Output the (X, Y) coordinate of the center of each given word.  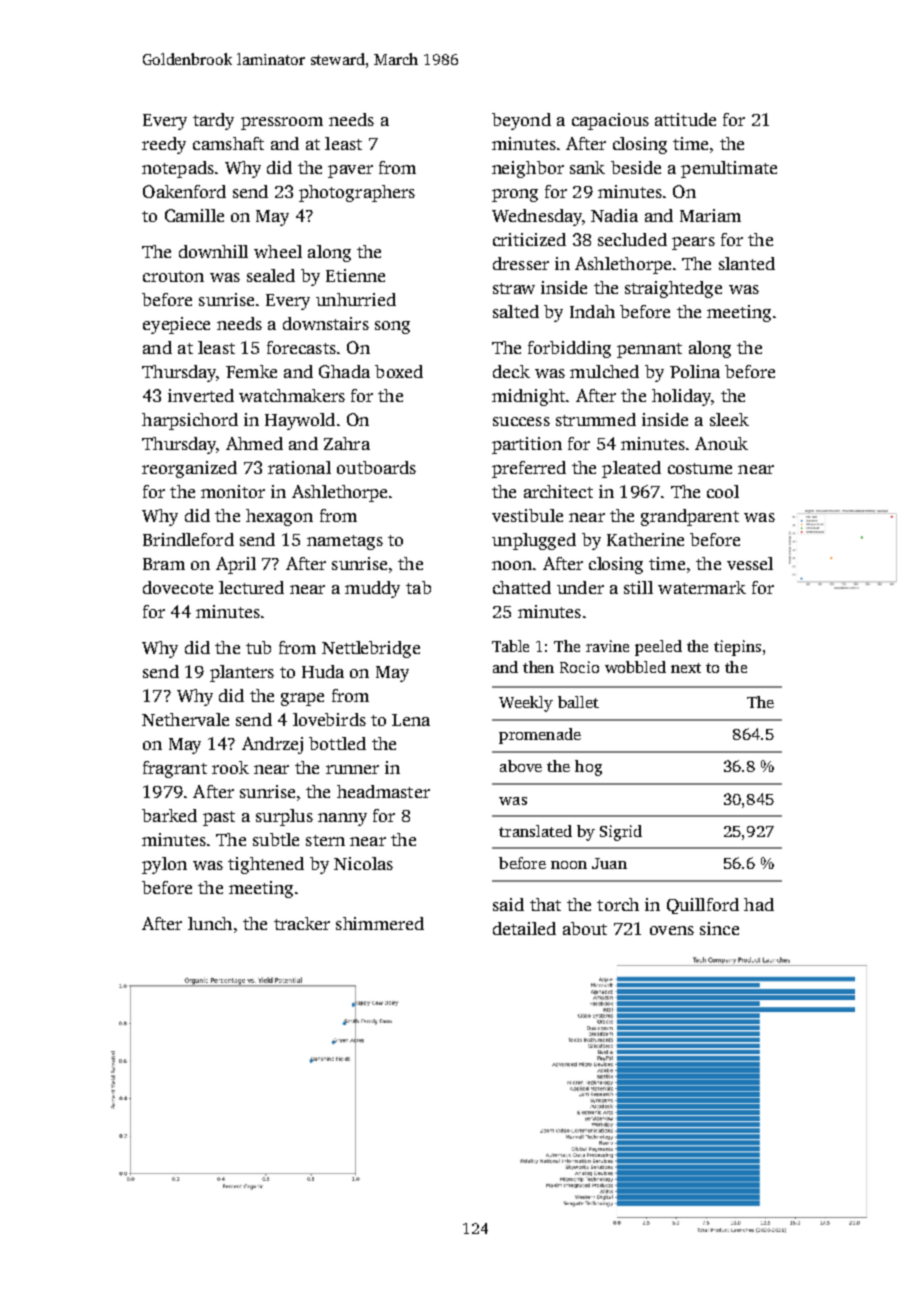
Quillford (703, 906)
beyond (521, 121)
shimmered (380, 923)
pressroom (282, 123)
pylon (164, 865)
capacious (610, 121)
